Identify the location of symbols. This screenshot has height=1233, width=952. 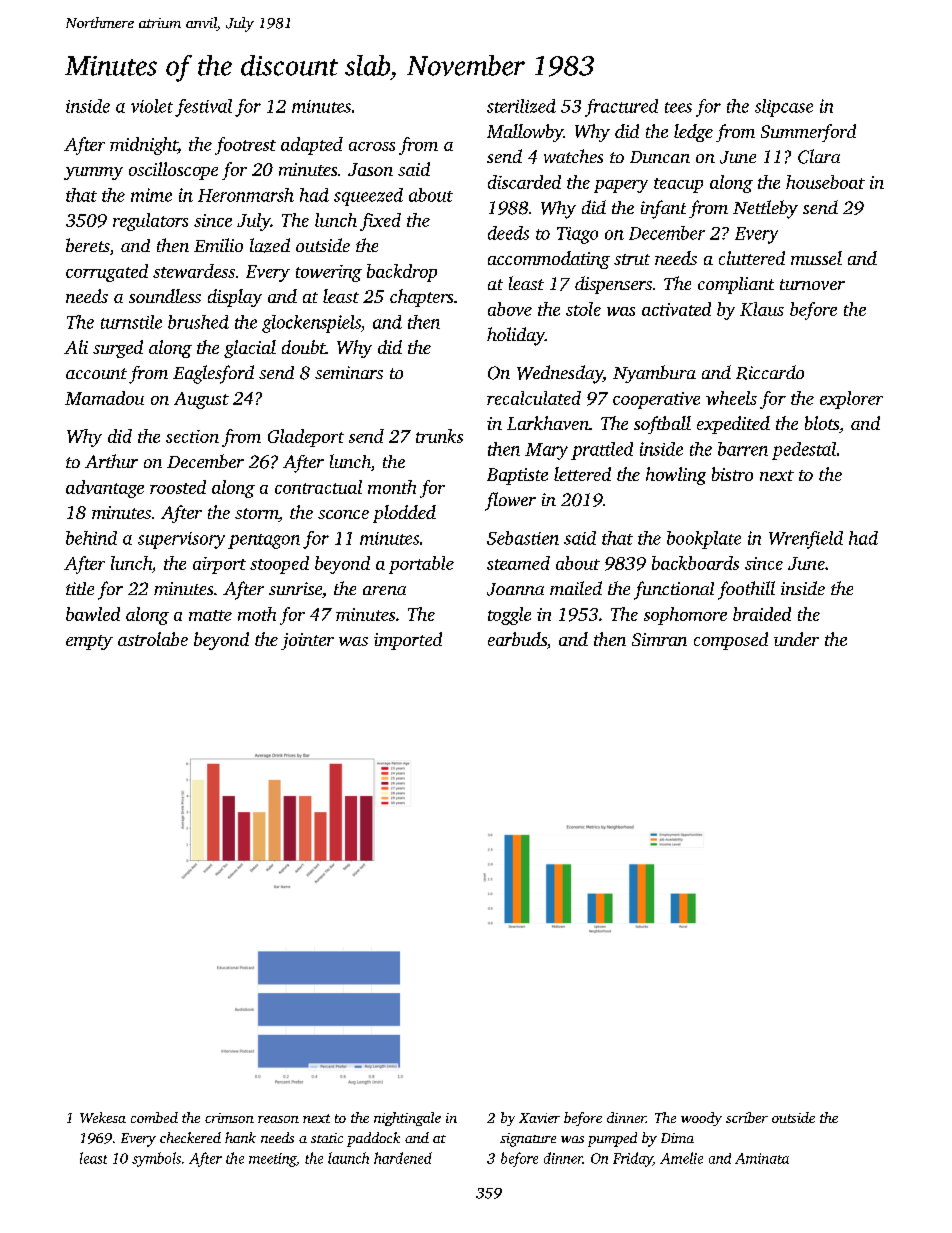
(156, 1159).
